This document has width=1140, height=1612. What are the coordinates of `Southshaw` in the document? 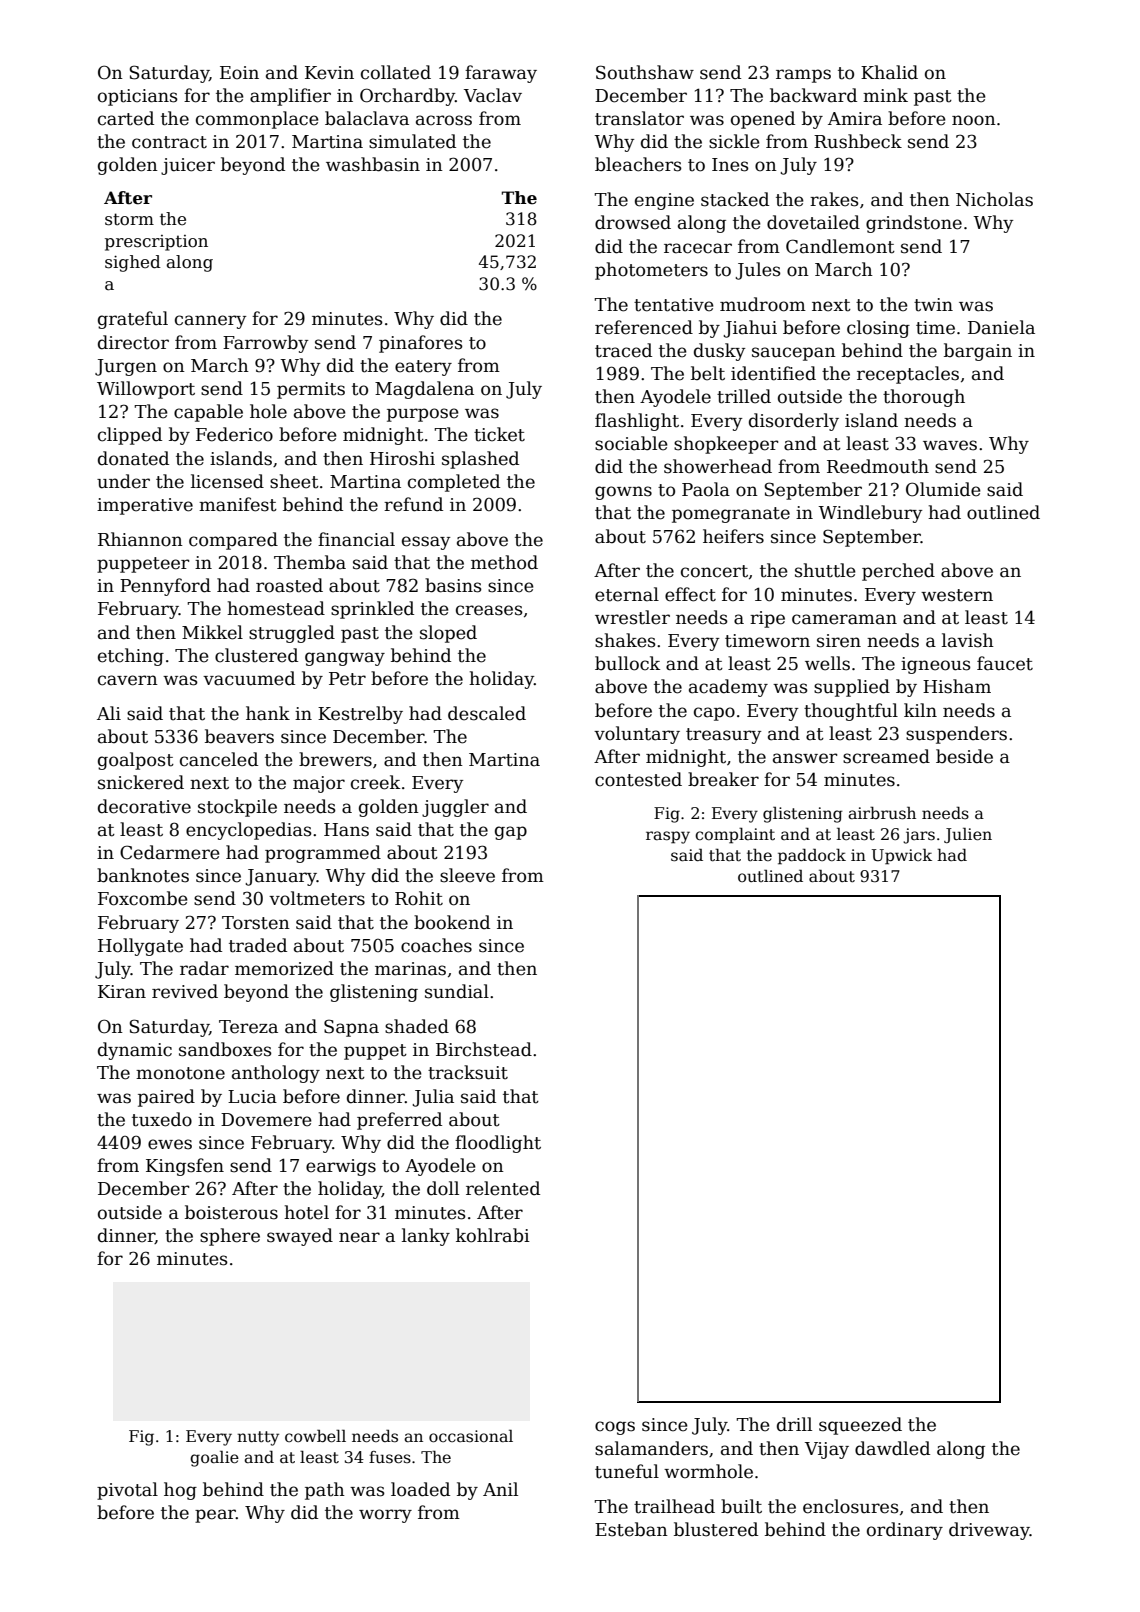 It's located at (645, 72).
